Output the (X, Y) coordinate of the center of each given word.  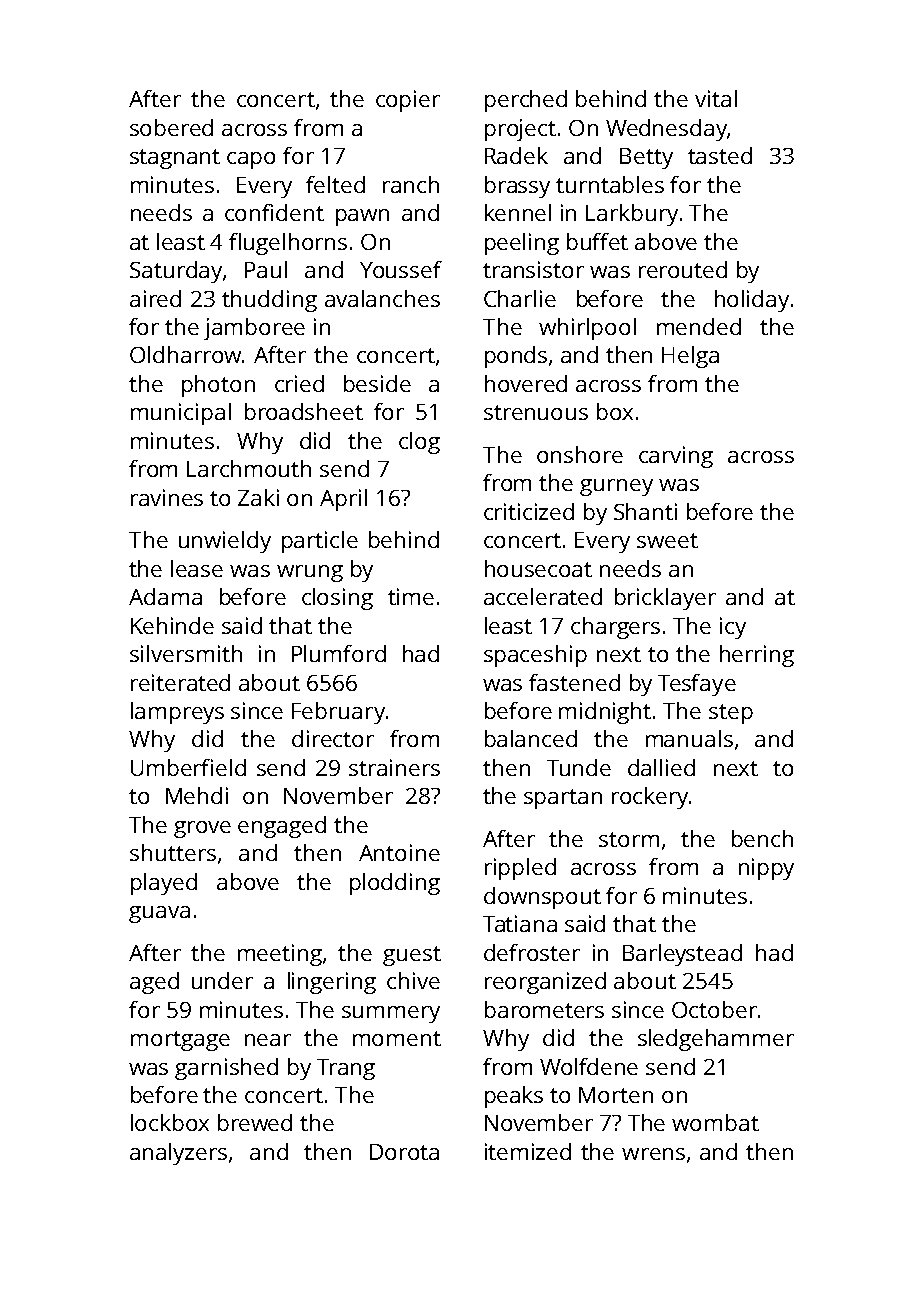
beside (377, 383)
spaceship (535, 656)
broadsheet (304, 411)
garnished (226, 1069)
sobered (171, 127)
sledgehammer (716, 1040)
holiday (752, 301)
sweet (667, 540)
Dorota (404, 1152)
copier (408, 101)
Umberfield (188, 767)
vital (716, 98)
